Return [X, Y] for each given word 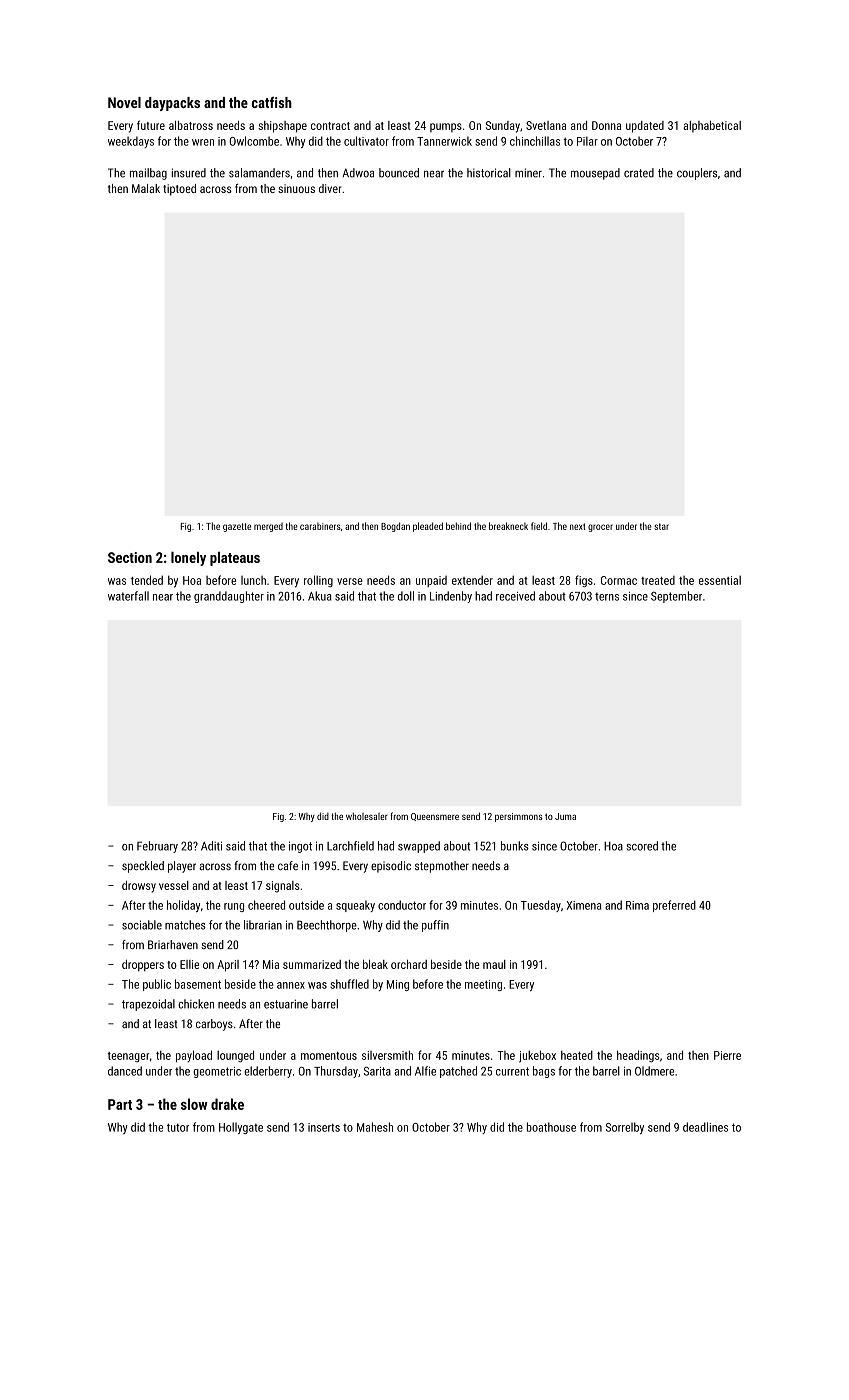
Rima [637, 905]
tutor [178, 1127]
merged [268, 527]
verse [350, 581]
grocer [600, 528]
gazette [237, 527]
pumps [446, 127]
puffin [435, 926]
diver [330, 188]
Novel [124, 102]
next [578, 526]
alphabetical [712, 126]
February [157, 847]
